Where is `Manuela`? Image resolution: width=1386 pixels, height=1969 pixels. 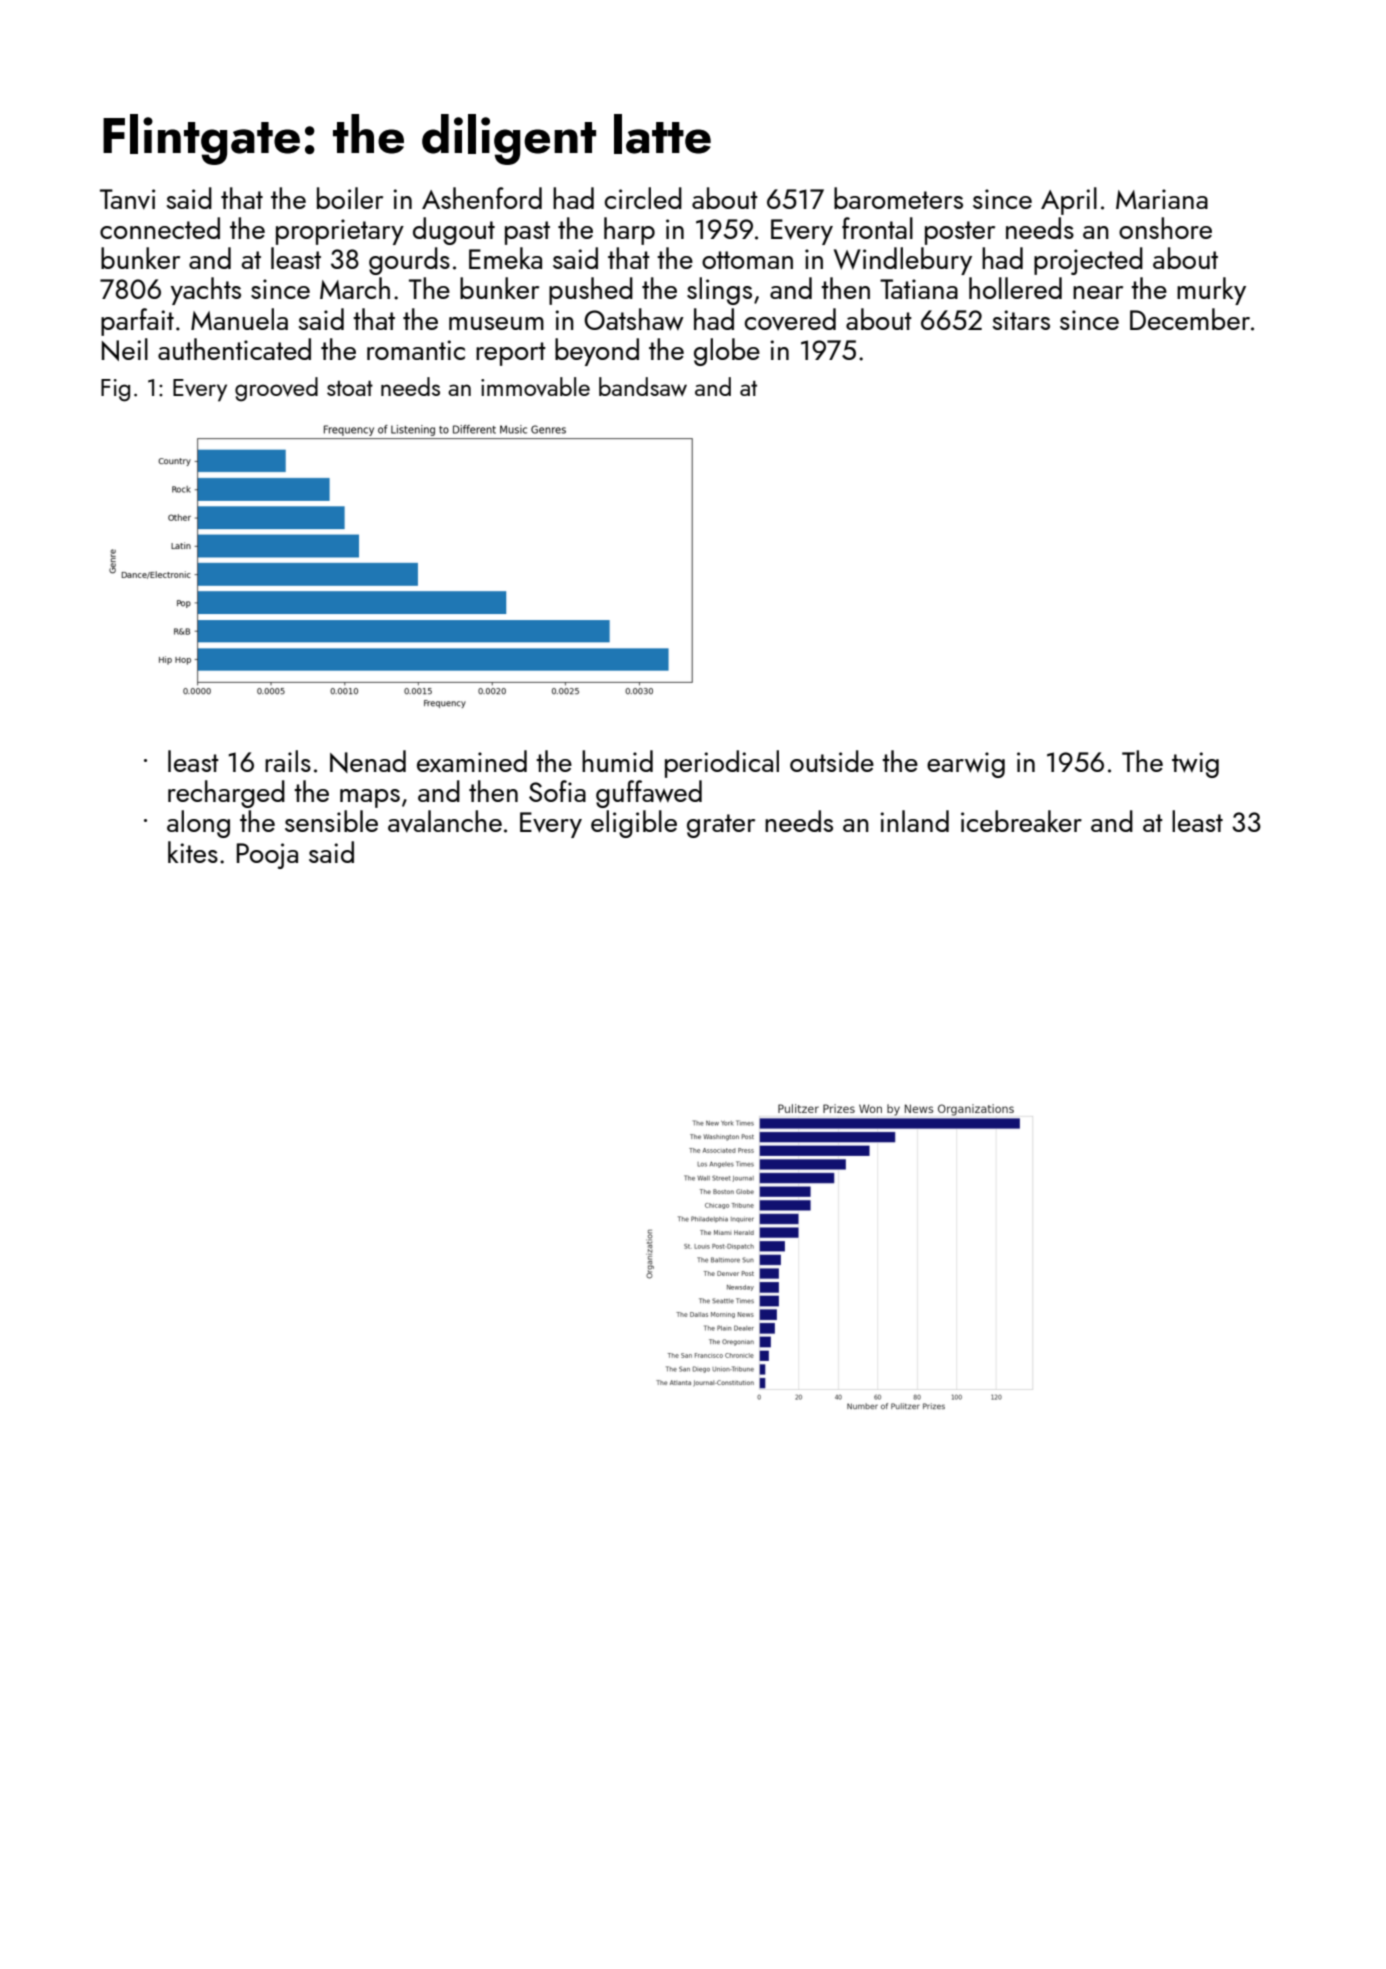
Manuela is located at coordinates (239, 319).
